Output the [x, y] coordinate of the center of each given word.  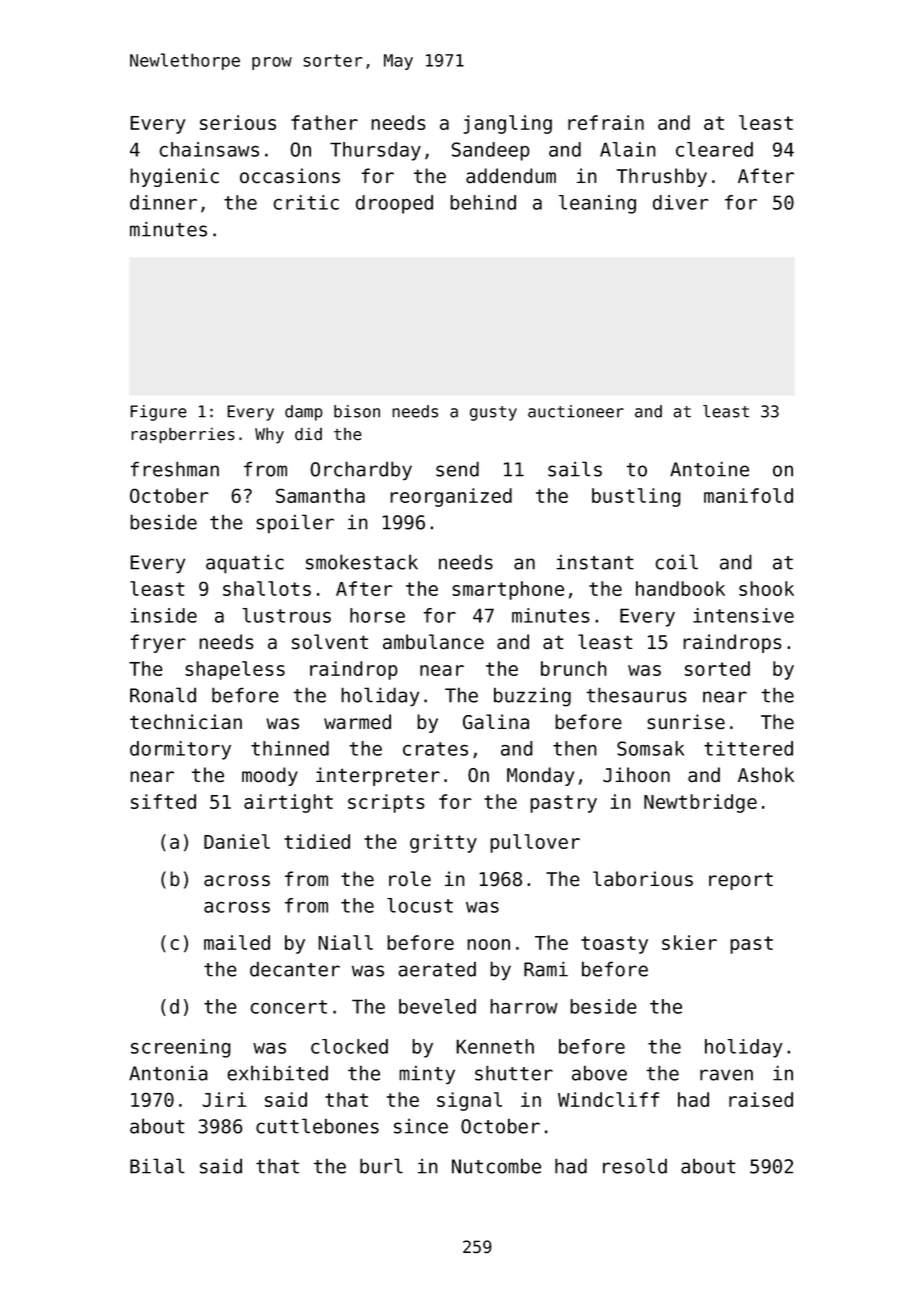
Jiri [224, 1099]
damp [304, 413]
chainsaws [209, 149]
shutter [514, 1073]
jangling [508, 124]
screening [181, 1048]
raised [761, 1099]
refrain [606, 122]
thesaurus [636, 695]
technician [186, 721]
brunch [574, 668]
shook [766, 588]
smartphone [508, 590]
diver [681, 202]
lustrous [286, 615]
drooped [394, 204]
